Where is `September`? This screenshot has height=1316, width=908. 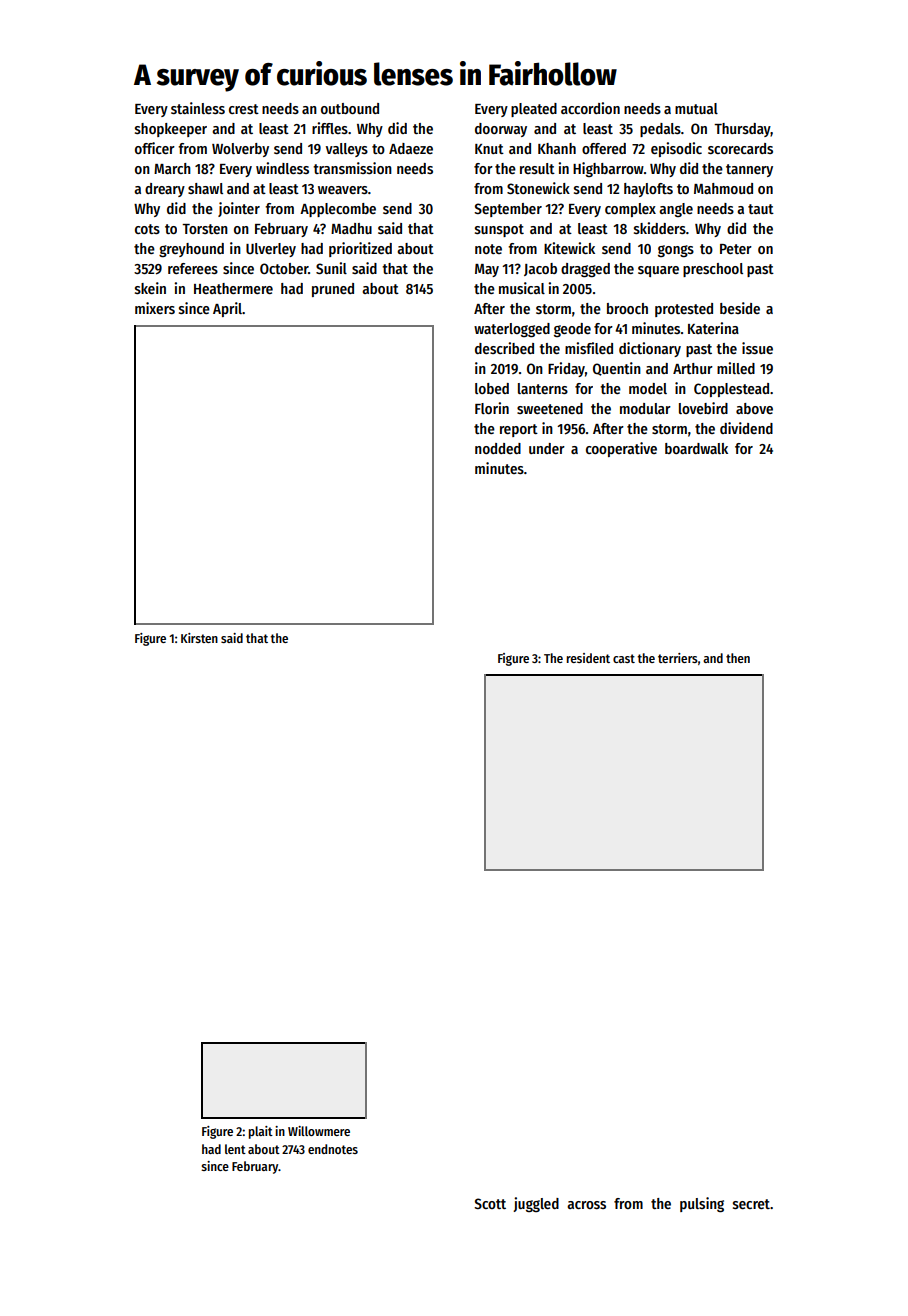 September is located at coordinates (508, 210).
